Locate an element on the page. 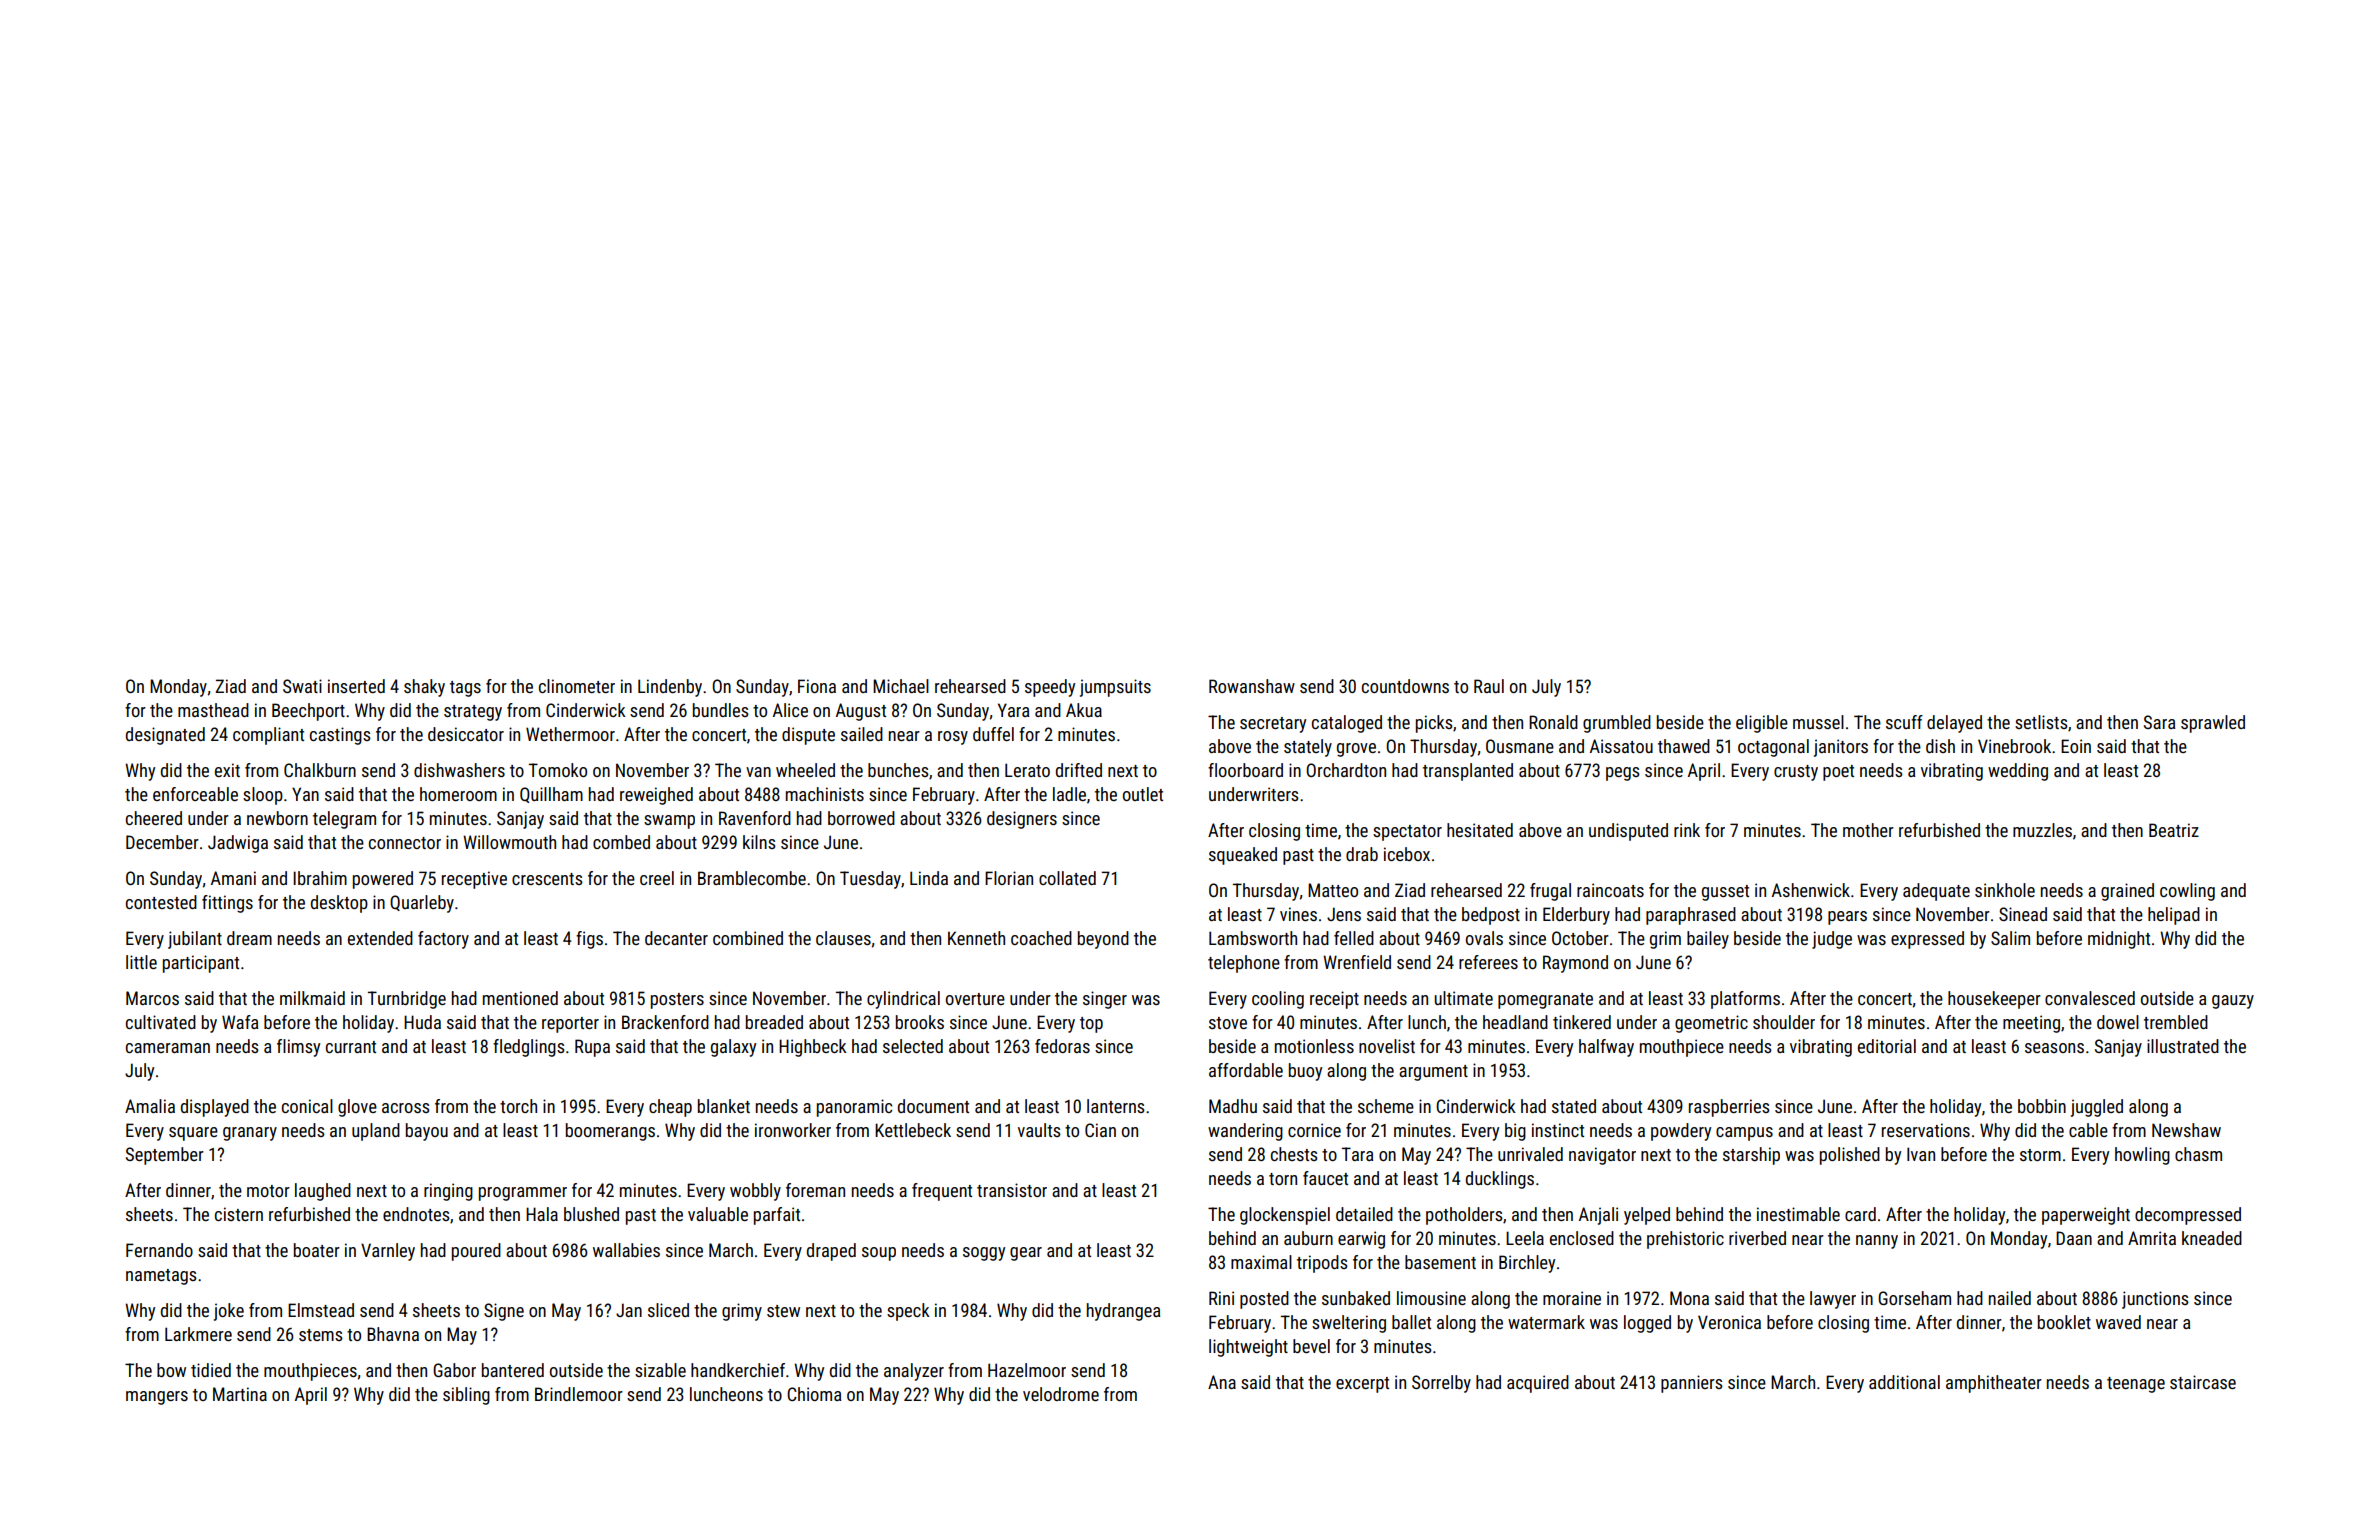 The height and width of the document is (1540, 2380). inestimable is located at coordinates (1798, 1214).
